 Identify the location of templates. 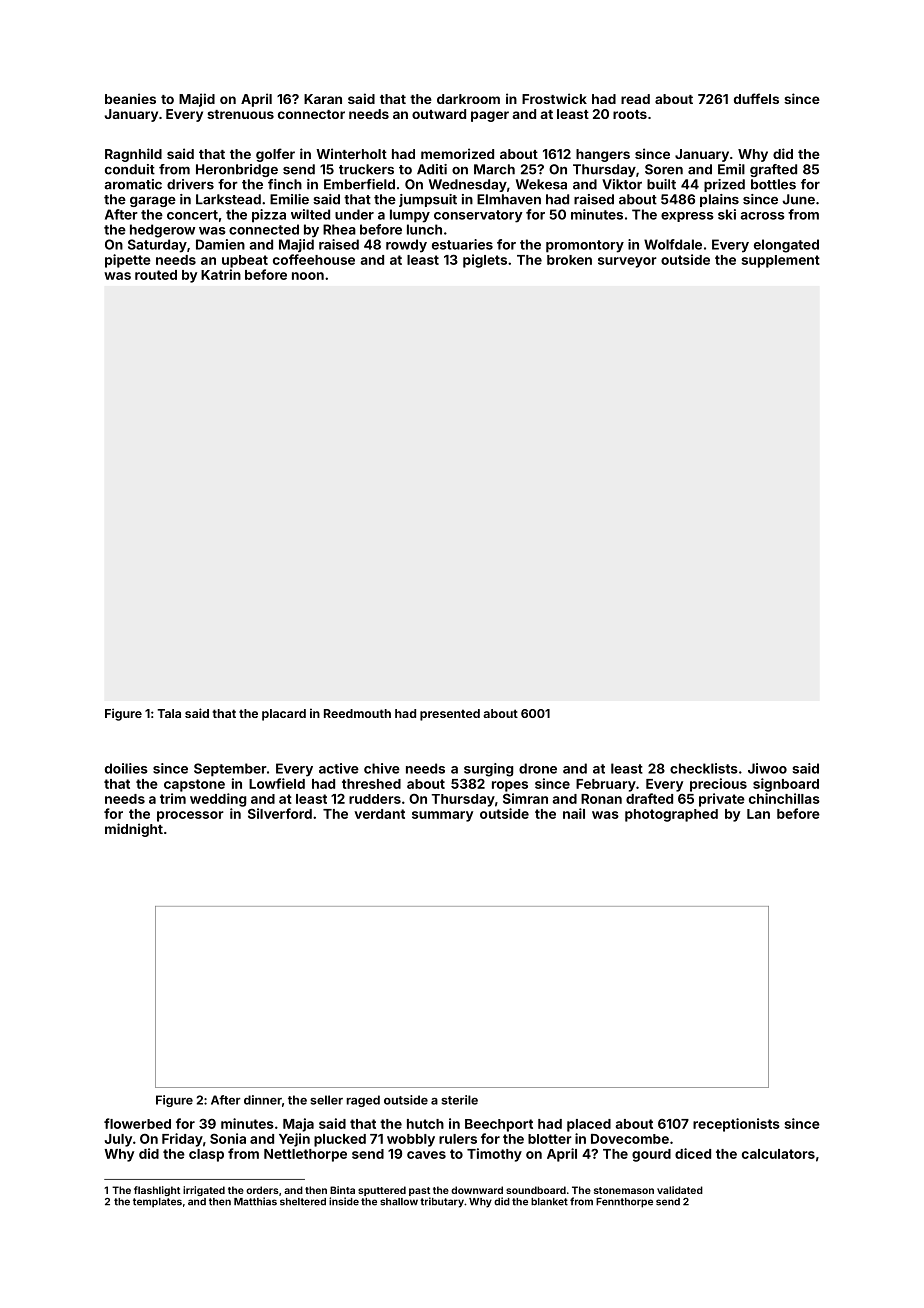
(157, 1203).
